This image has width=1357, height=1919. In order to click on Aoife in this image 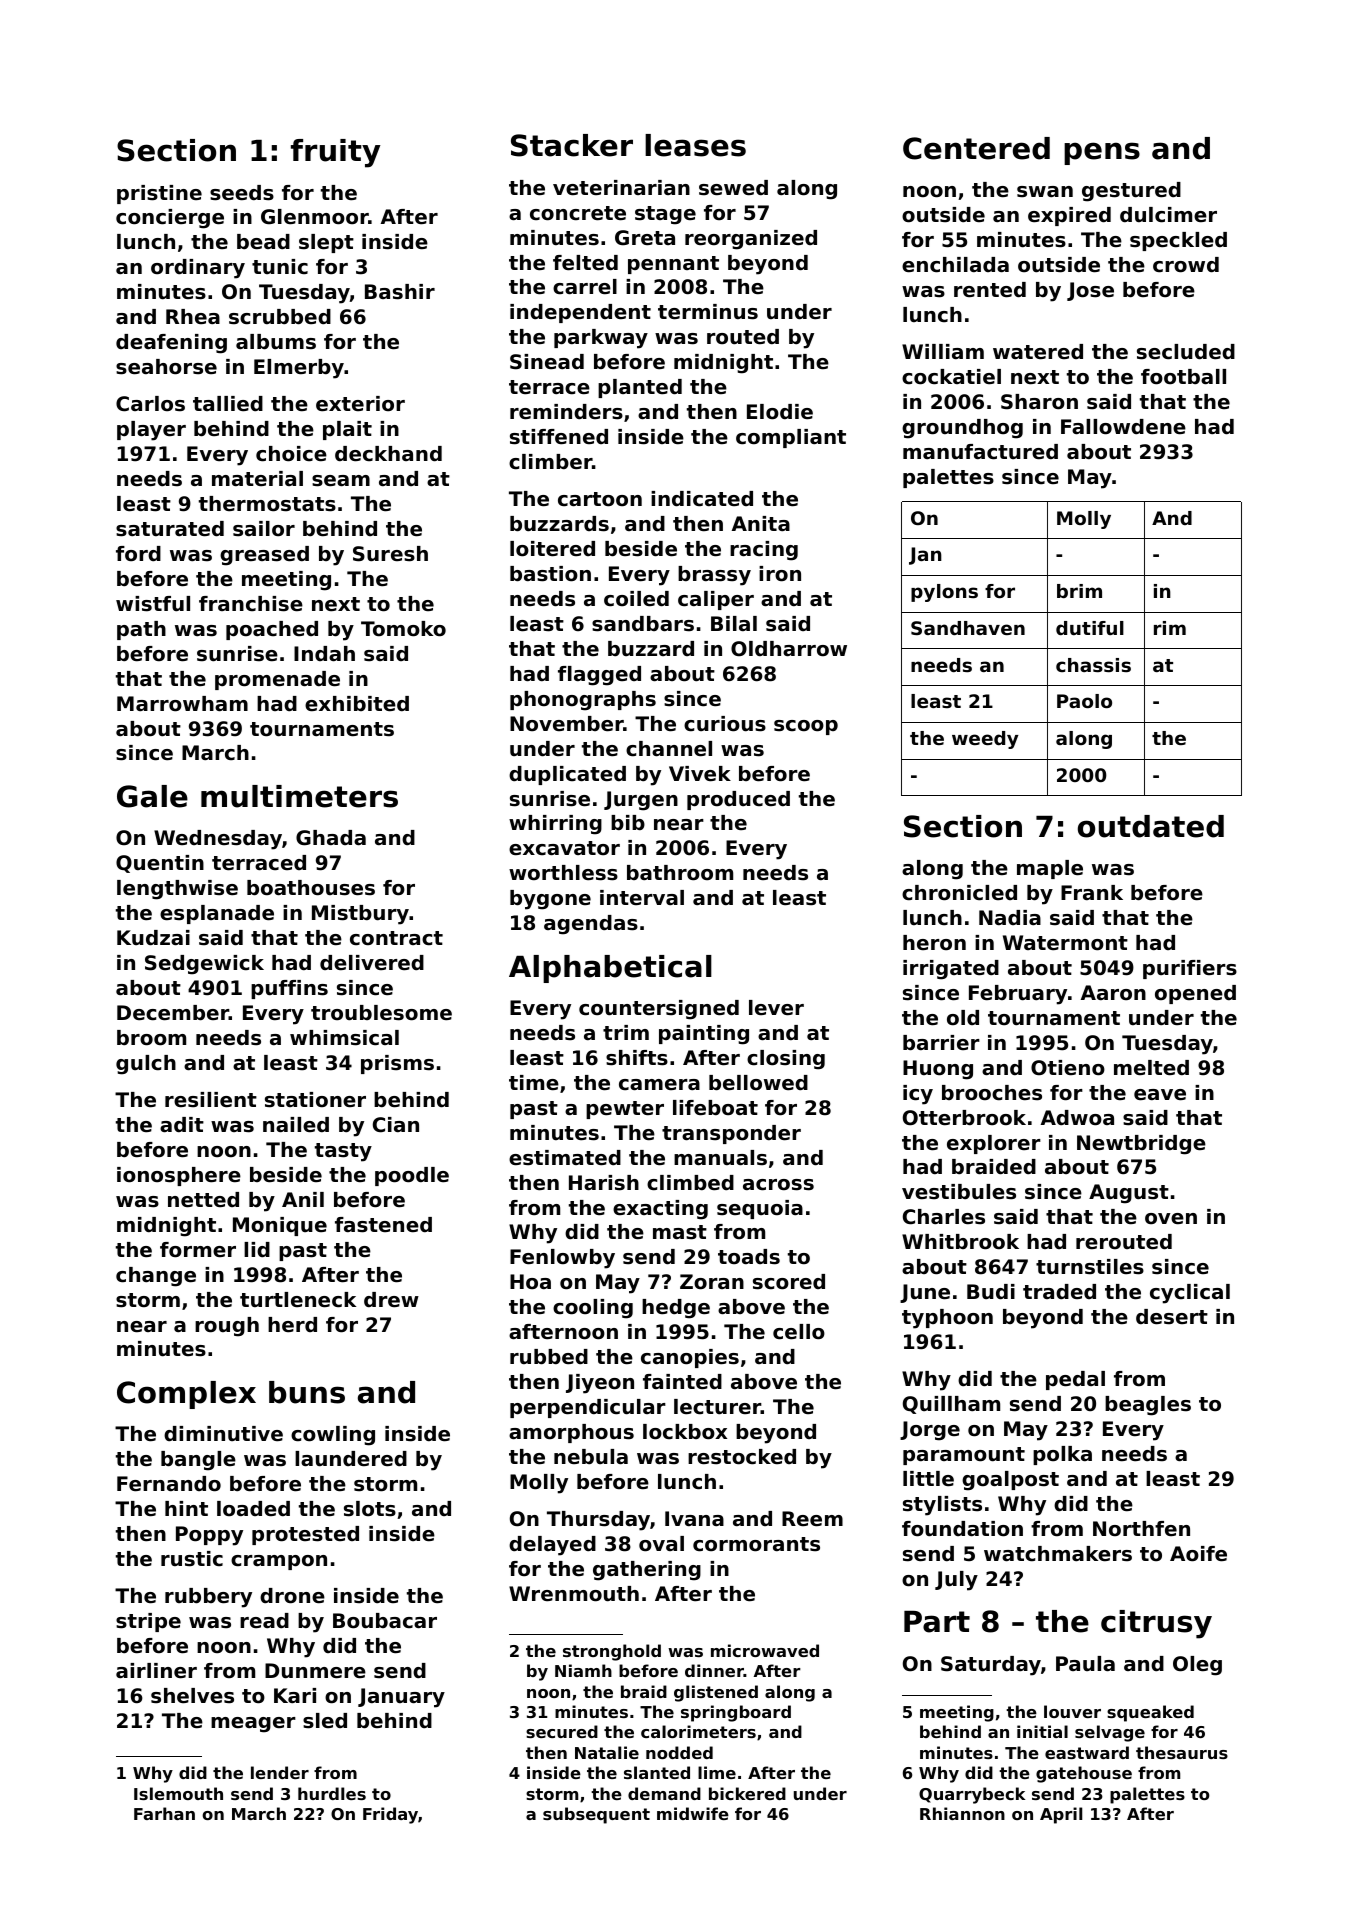, I will do `click(1198, 1554)`.
